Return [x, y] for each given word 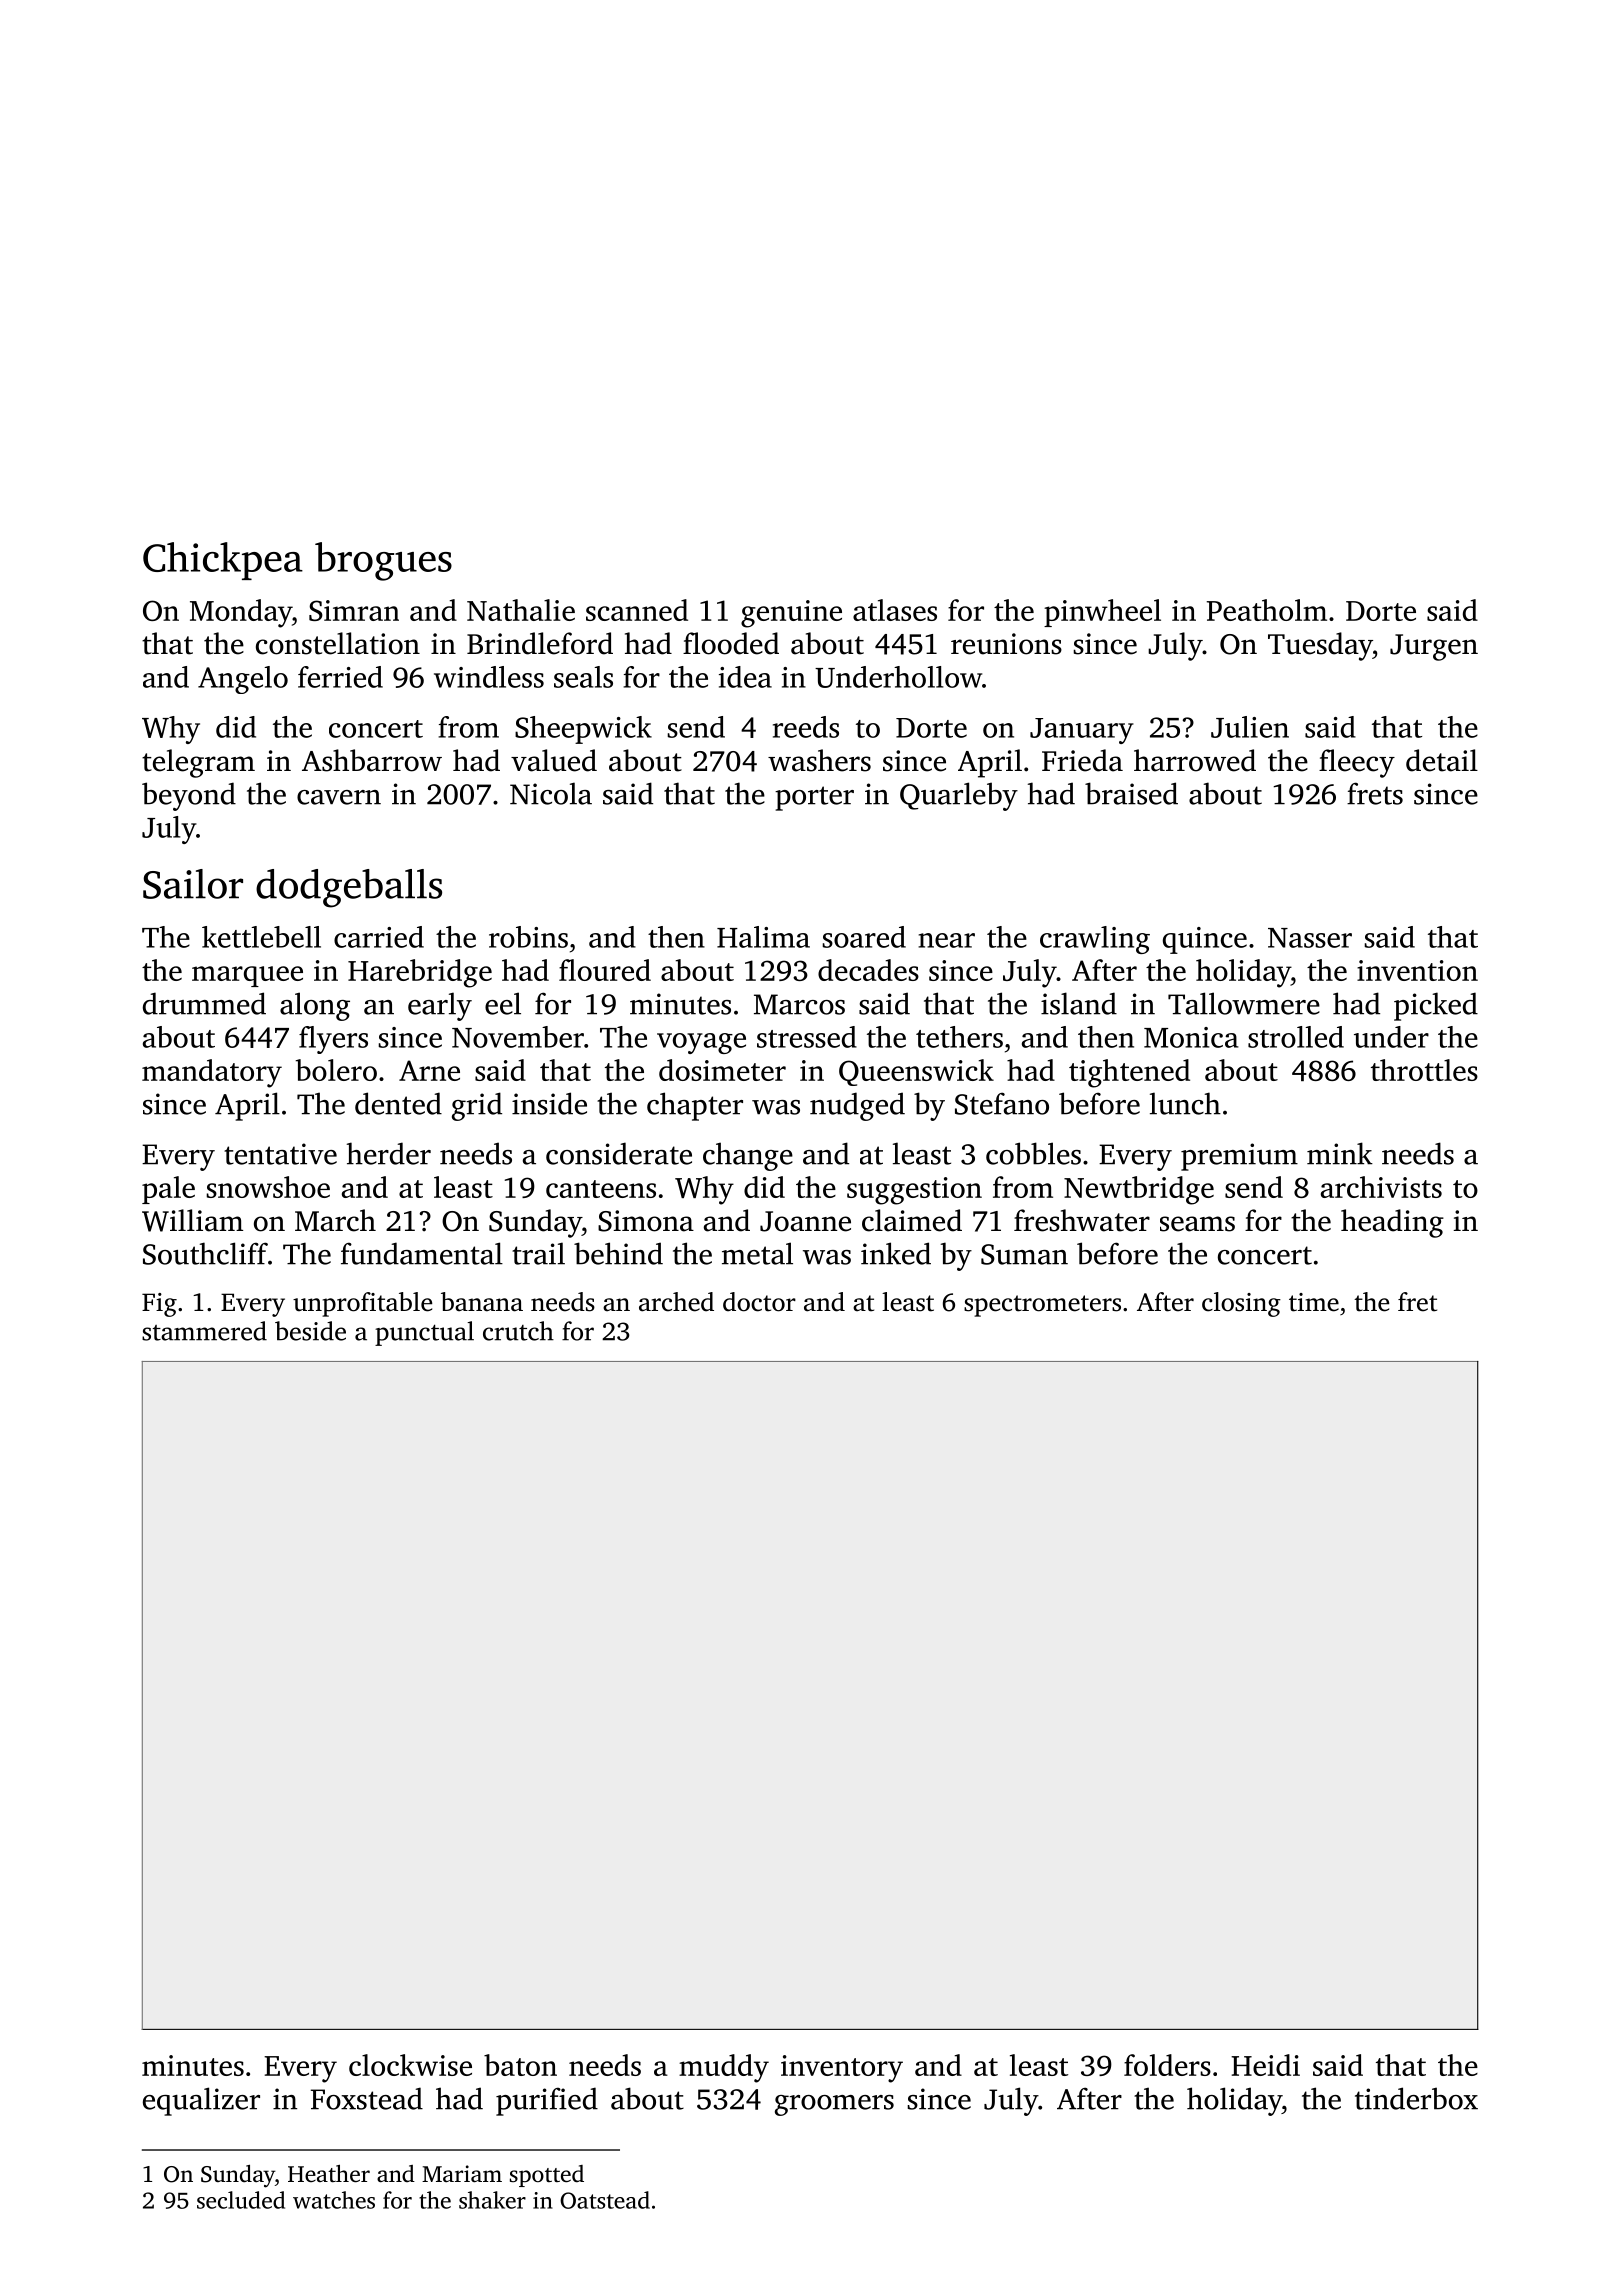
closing [1241, 1304]
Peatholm [1267, 610]
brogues [383, 561]
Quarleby [959, 796]
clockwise [410, 2065]
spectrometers [1042, 1306]
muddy [724, 2068]
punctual [424, 1333]
